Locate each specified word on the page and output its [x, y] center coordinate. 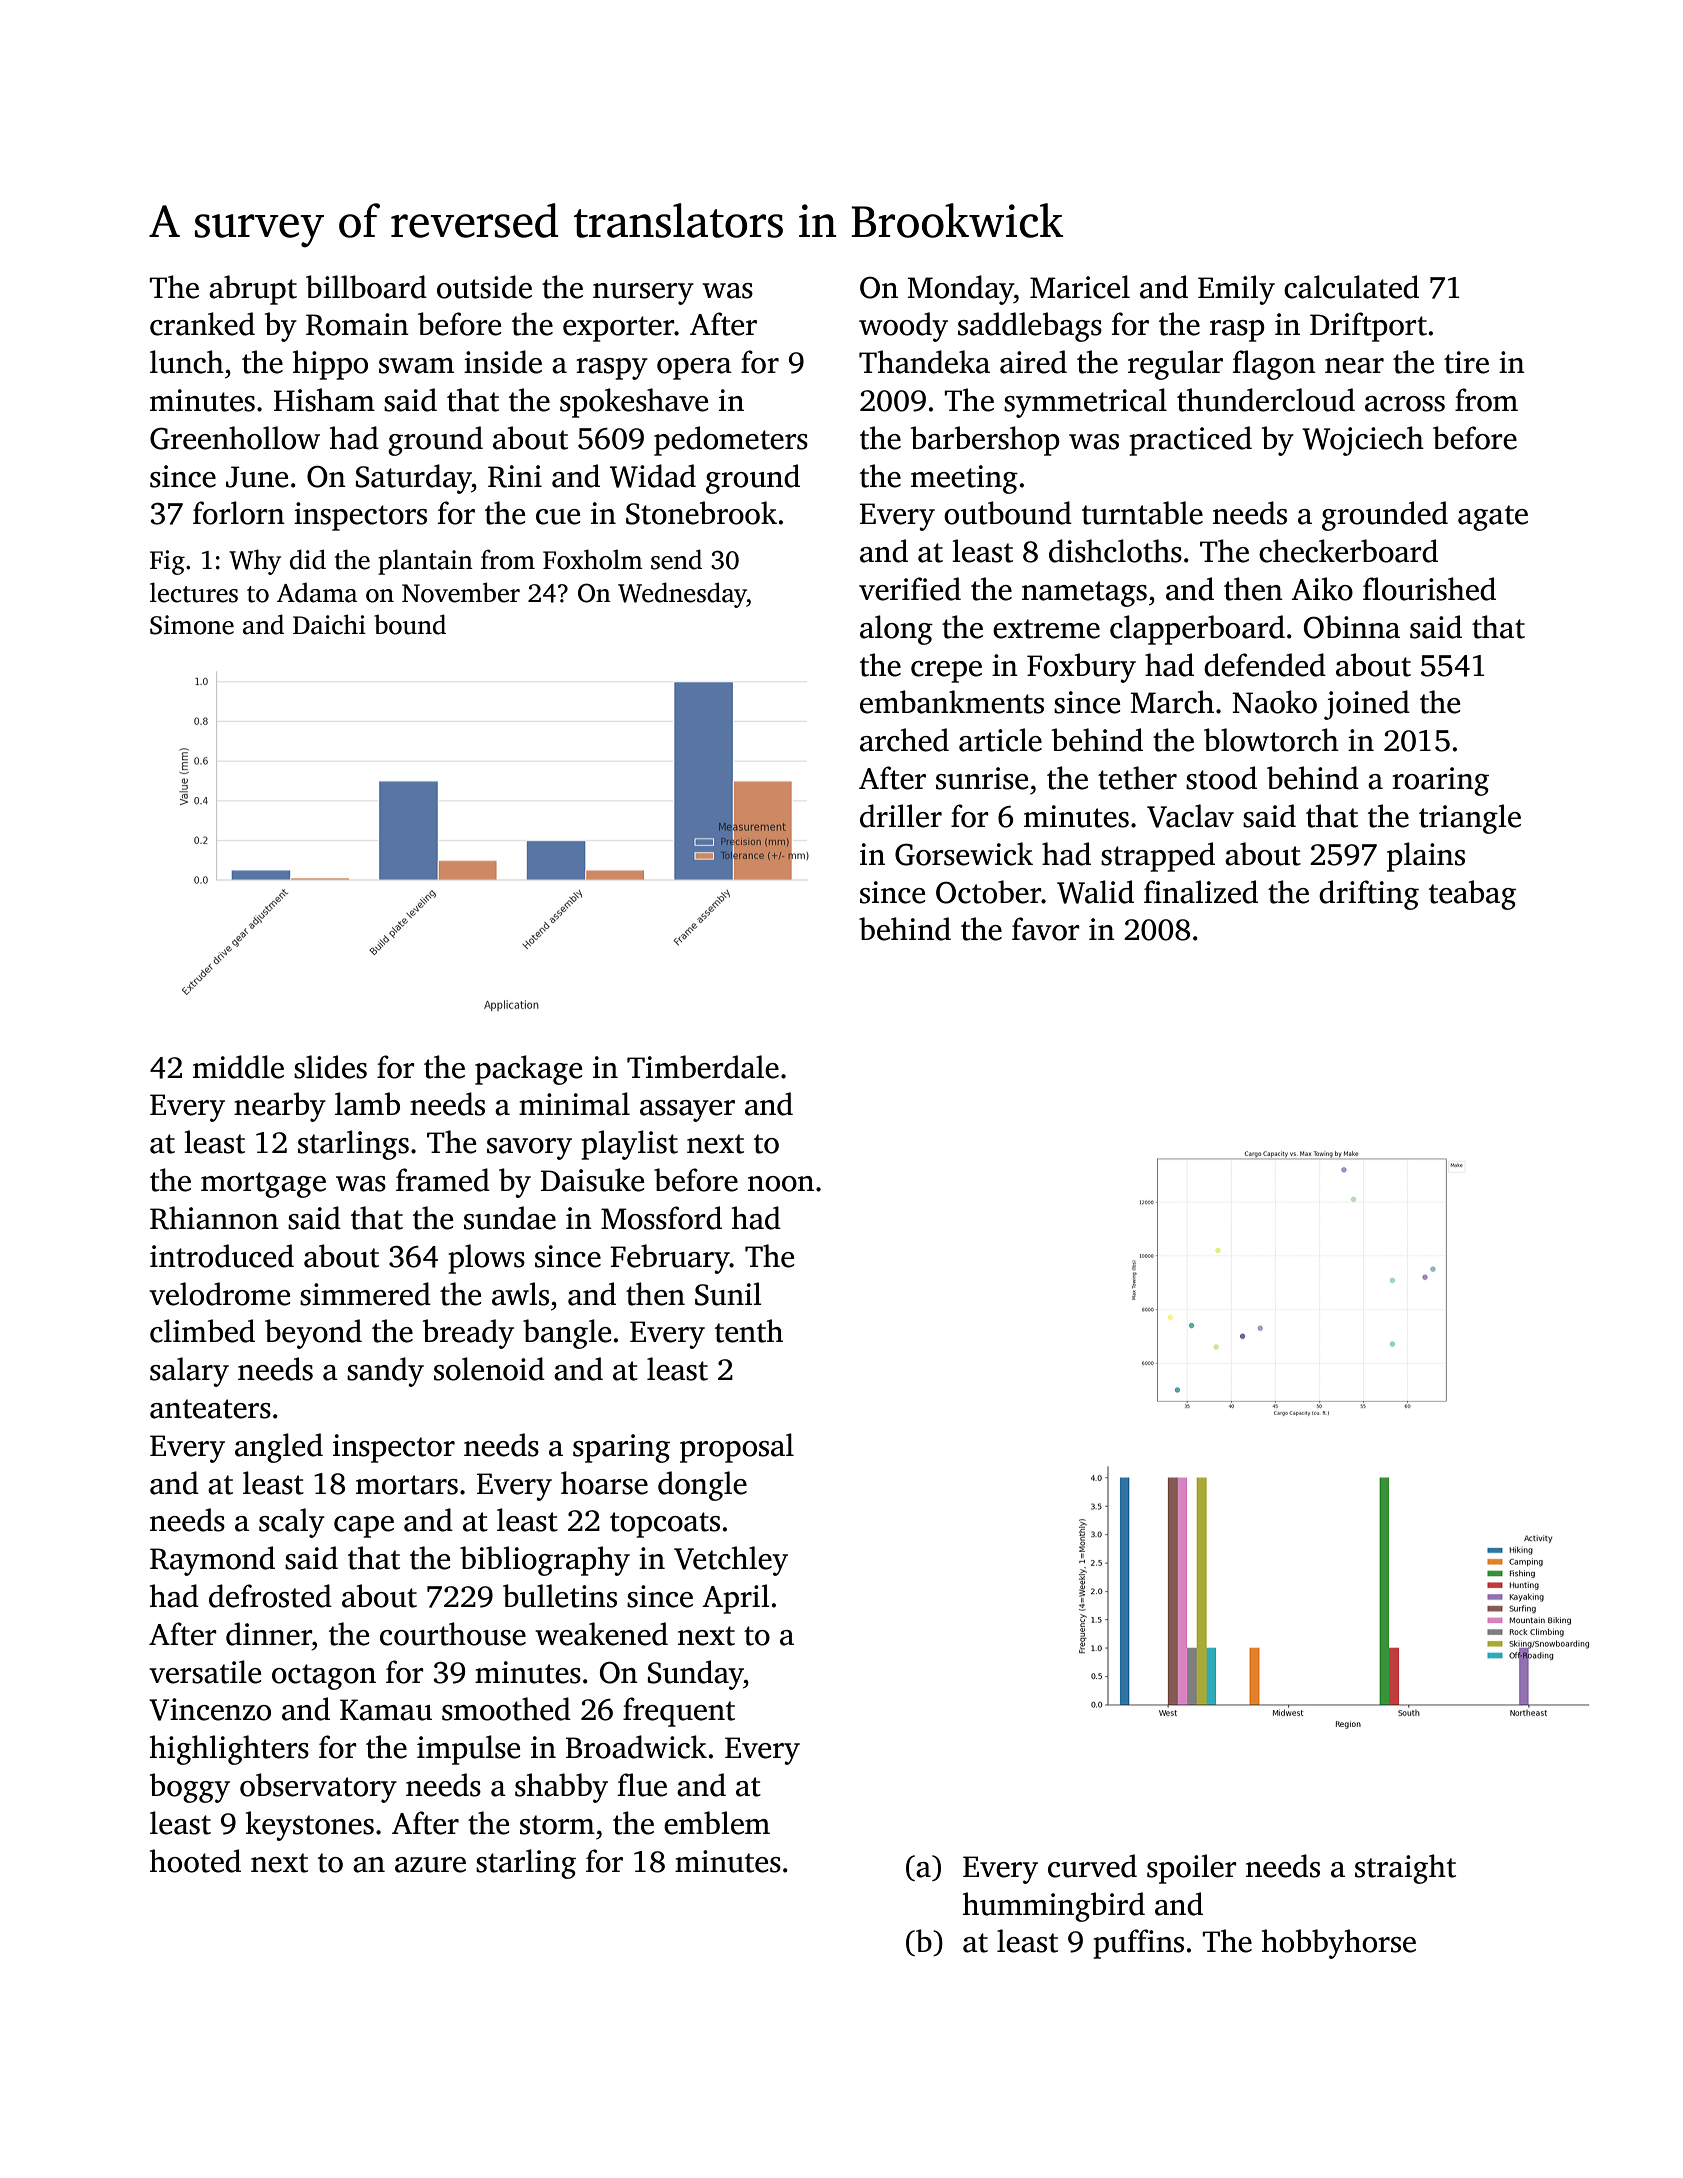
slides [330, 1067]
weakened [601, 1634]
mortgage [263, 1185]
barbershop [985, 441]
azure [430, 1865]
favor [1046, 929]
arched [904, 740]
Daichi [329, 624]
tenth [749, 1331]
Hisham [324, 400]
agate [1493, 518]
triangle [1470, 819]
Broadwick [636, 1747]
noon [781, 1184]
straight [1405, 1869]
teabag [1472, 895]
